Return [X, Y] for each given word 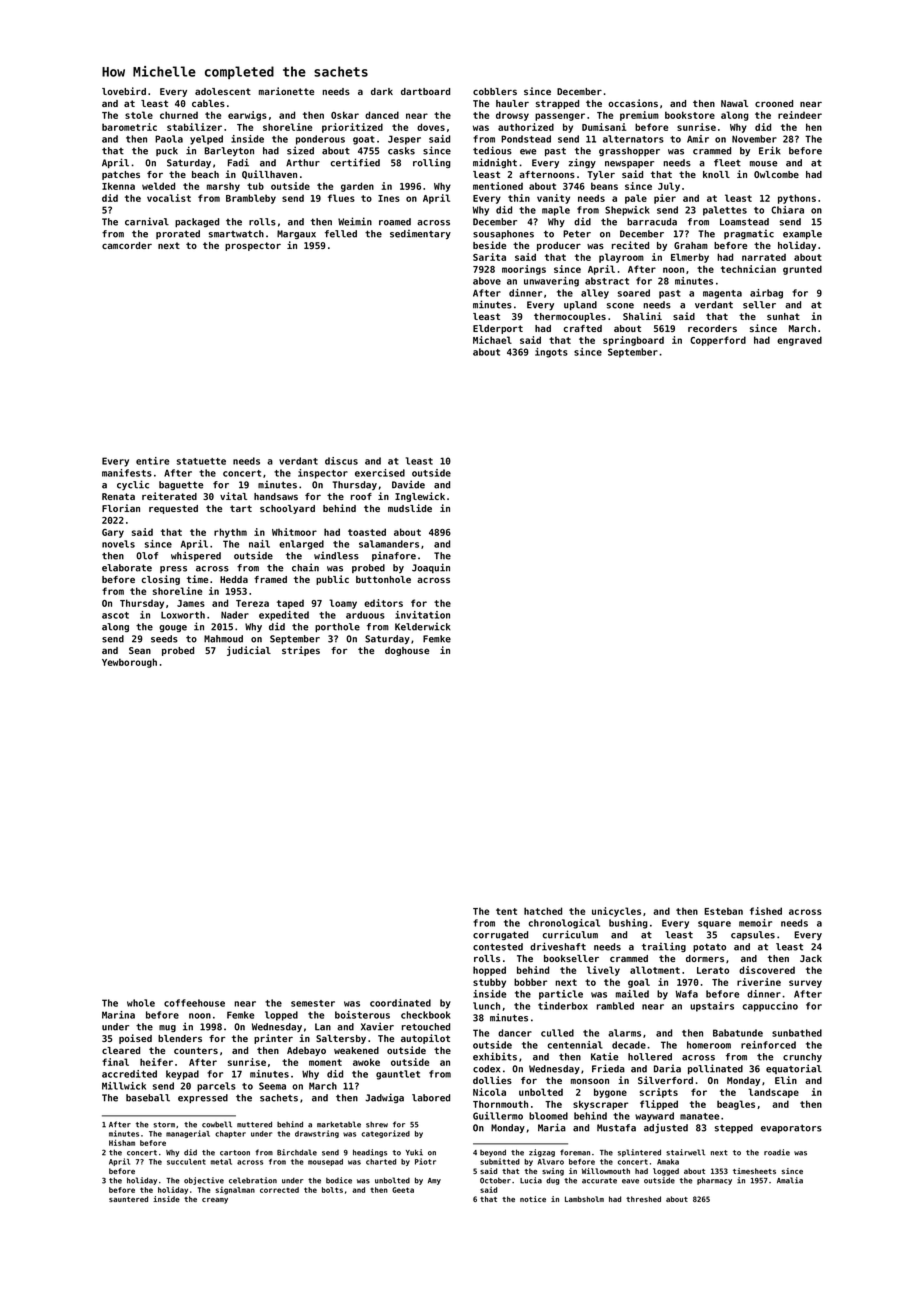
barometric [129, 127]
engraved [799, 341]
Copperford [718, 341]
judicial [249, 651]
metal [221, 1162]
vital [233, 496]
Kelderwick [423, 627]
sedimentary [420, 234]
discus [341, 461]
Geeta [403, 1190]
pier [665, 199]
